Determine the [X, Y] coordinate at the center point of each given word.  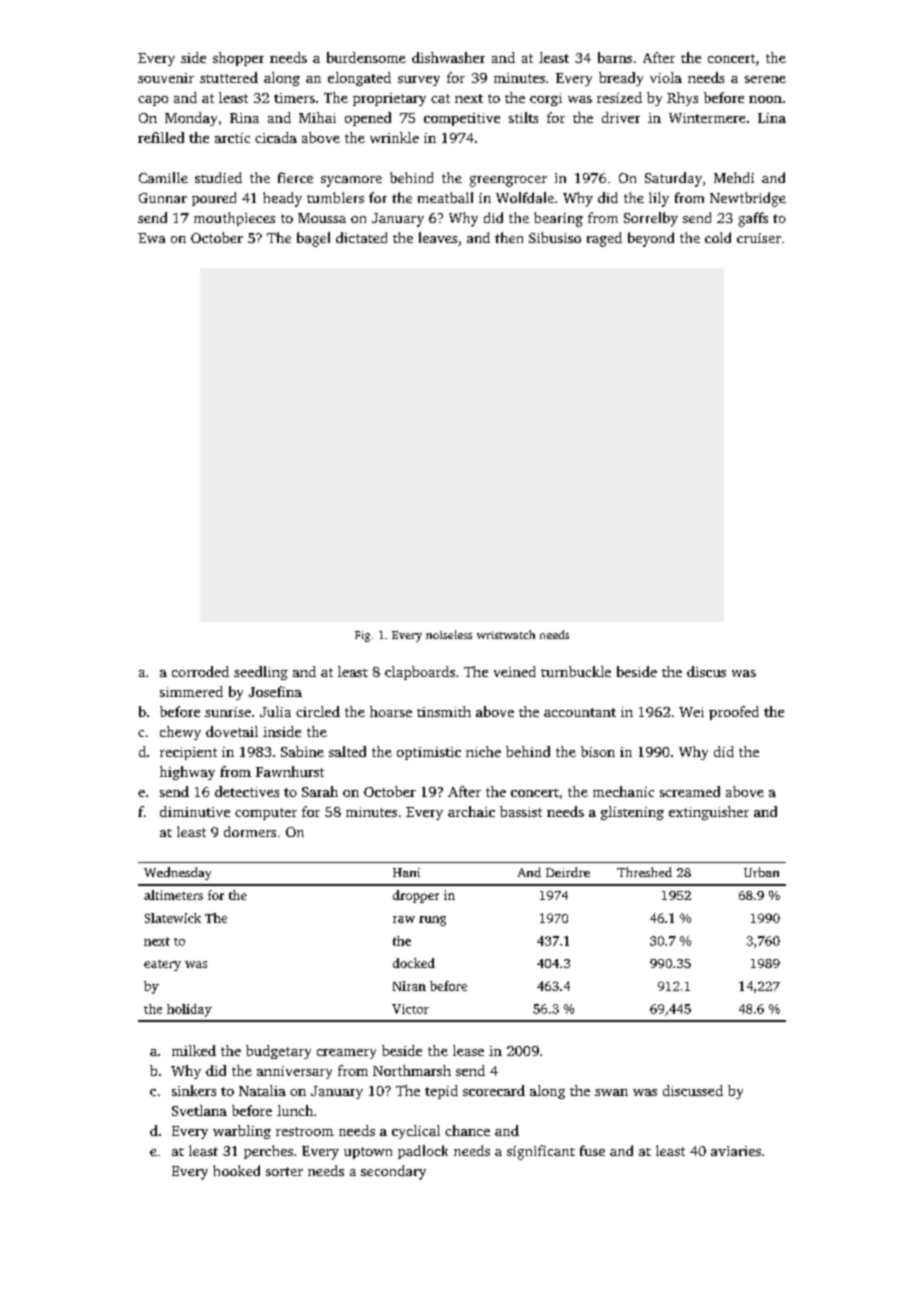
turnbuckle [576, 671]
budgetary [278, 1052]
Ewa [151, 238]
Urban [761, 872]
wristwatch [506, 634]
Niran [409, 986]
